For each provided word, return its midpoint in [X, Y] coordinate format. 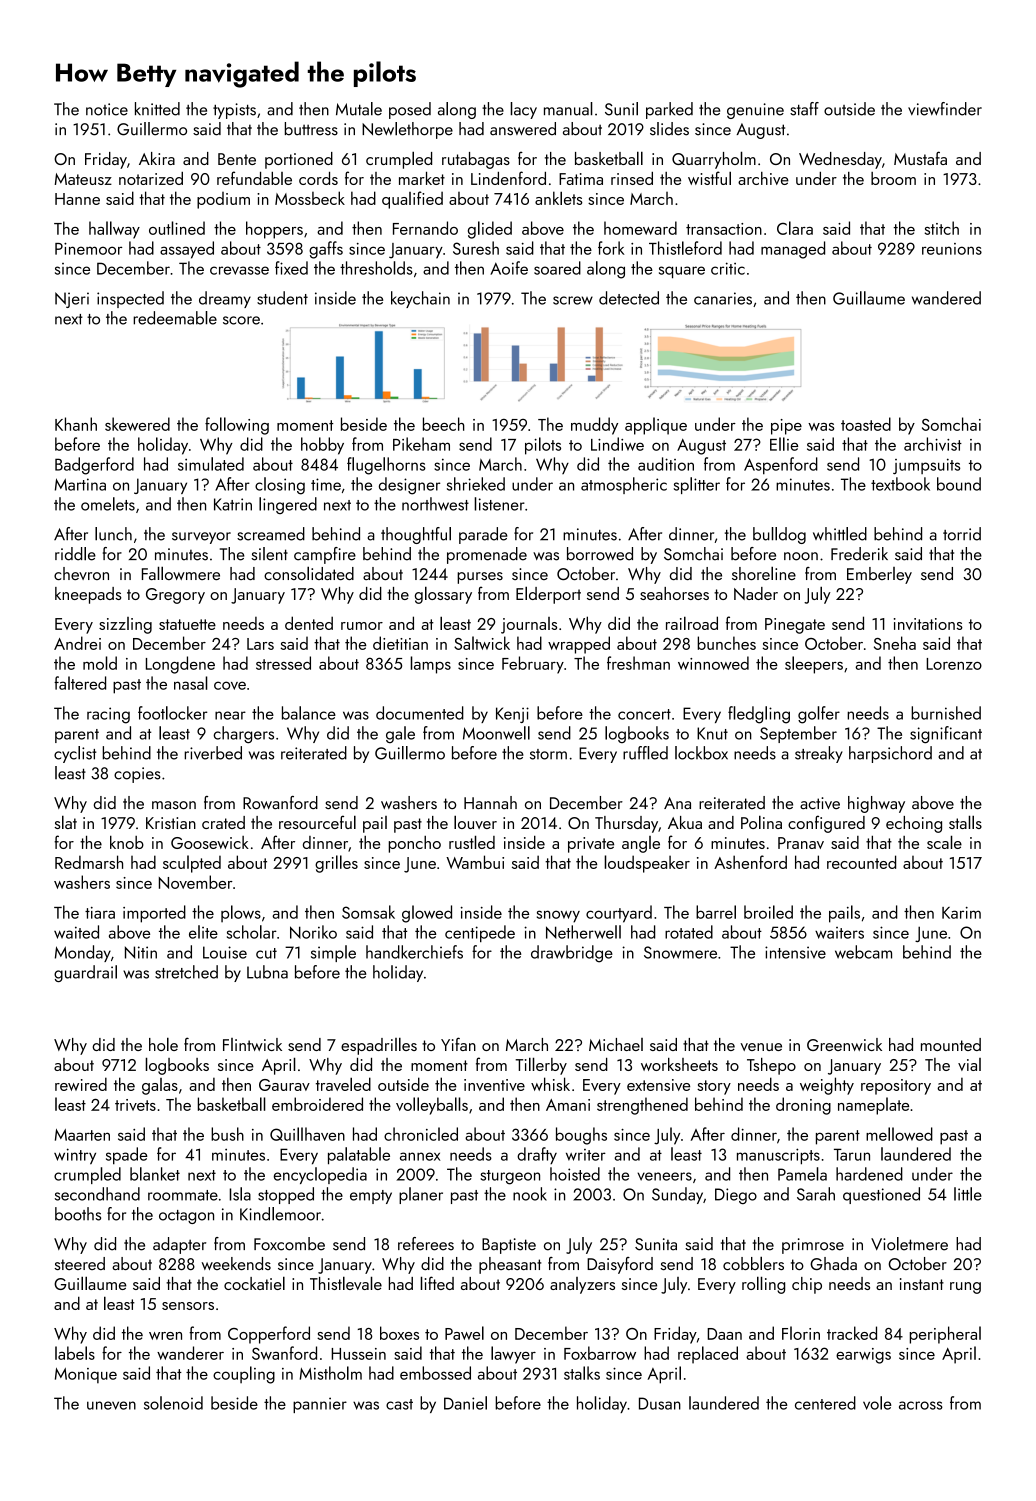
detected [629, 298]
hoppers [274, 230]
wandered [946, 298]
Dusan [660, 1403]
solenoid [173, 1403]
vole [877, 1403]
